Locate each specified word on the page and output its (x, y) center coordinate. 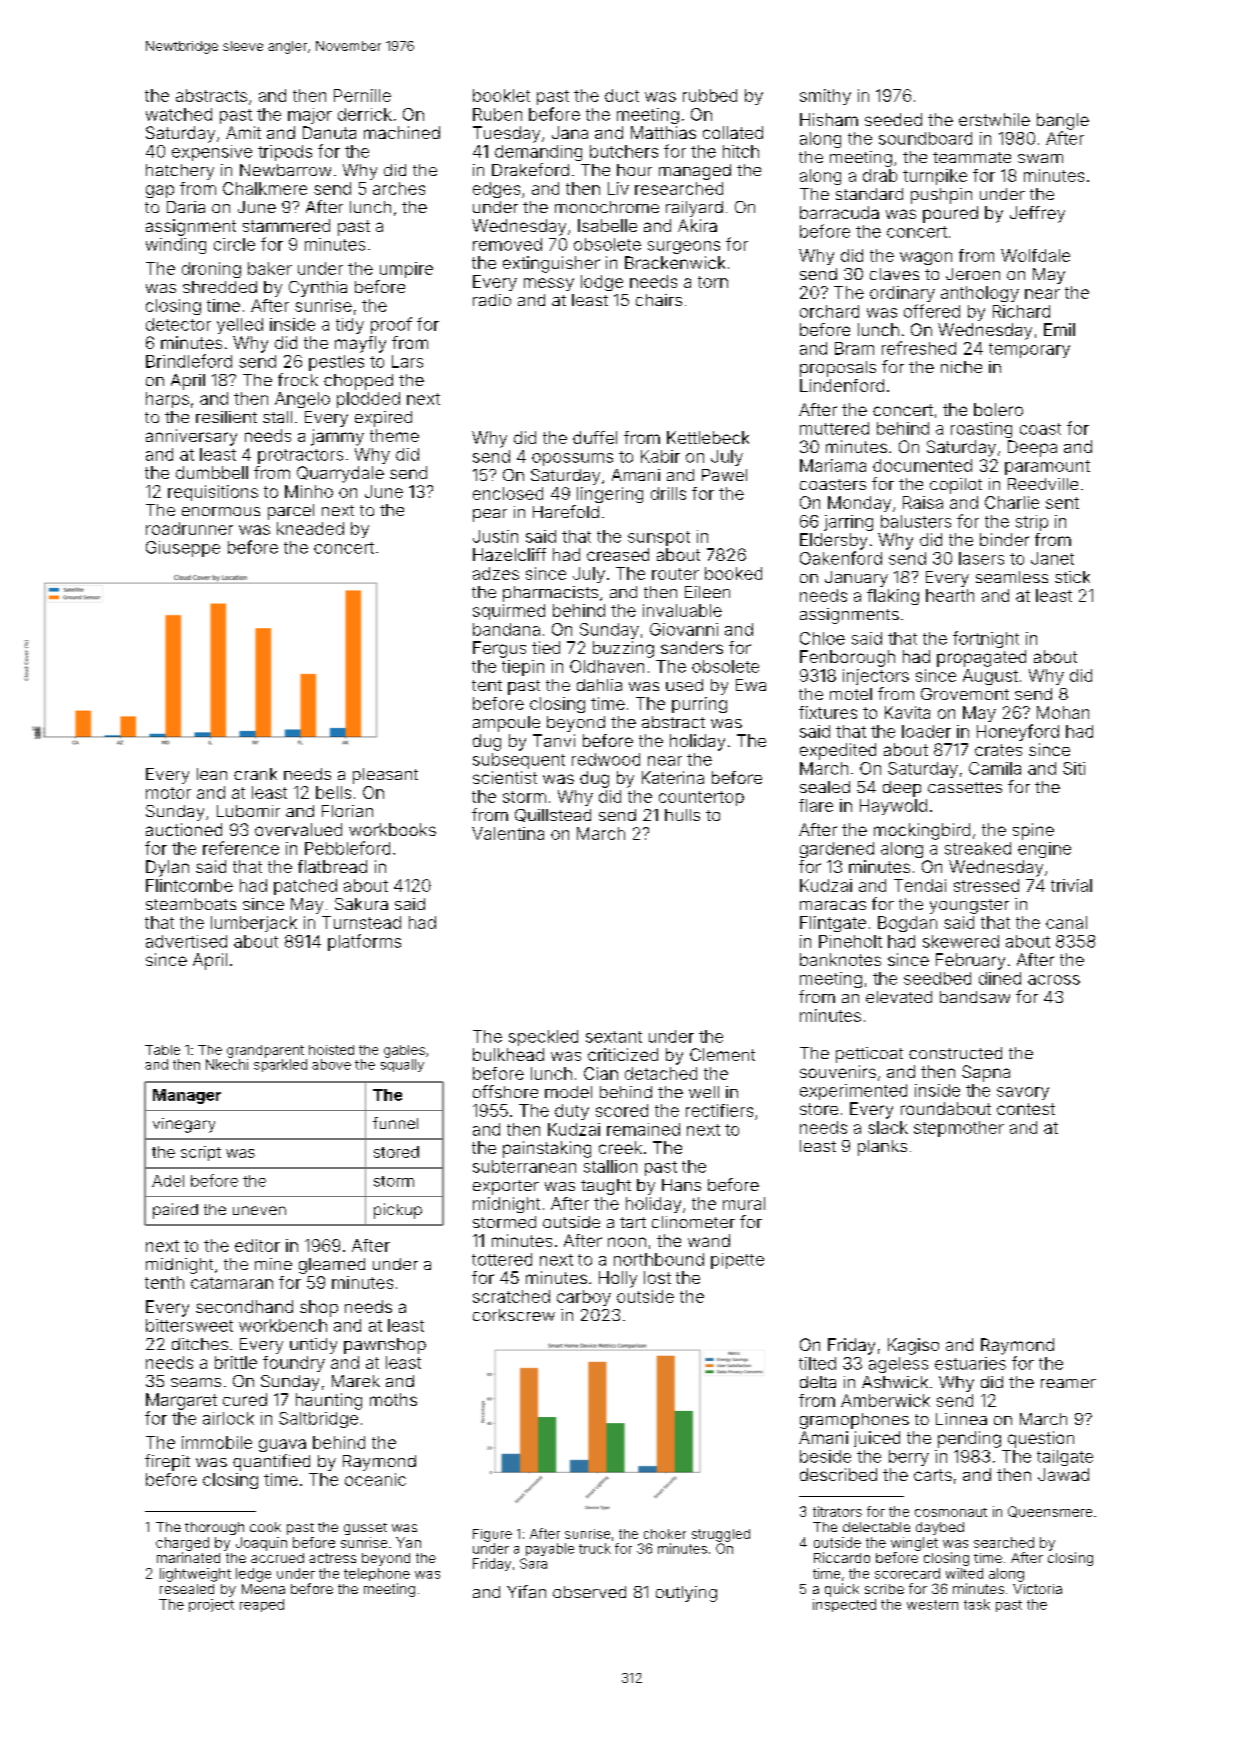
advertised (186, 941)
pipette (737, 1261)
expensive (212, 153)
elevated (899, 997)
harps (167, 400)
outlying (686, 1594)
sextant (614, 1037)
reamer (1068, 1383)
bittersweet (189, 1325)
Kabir (660, 456)
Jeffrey (1037, 214)
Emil (1059, 329)
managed (695, 172)
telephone (377, 1574)
